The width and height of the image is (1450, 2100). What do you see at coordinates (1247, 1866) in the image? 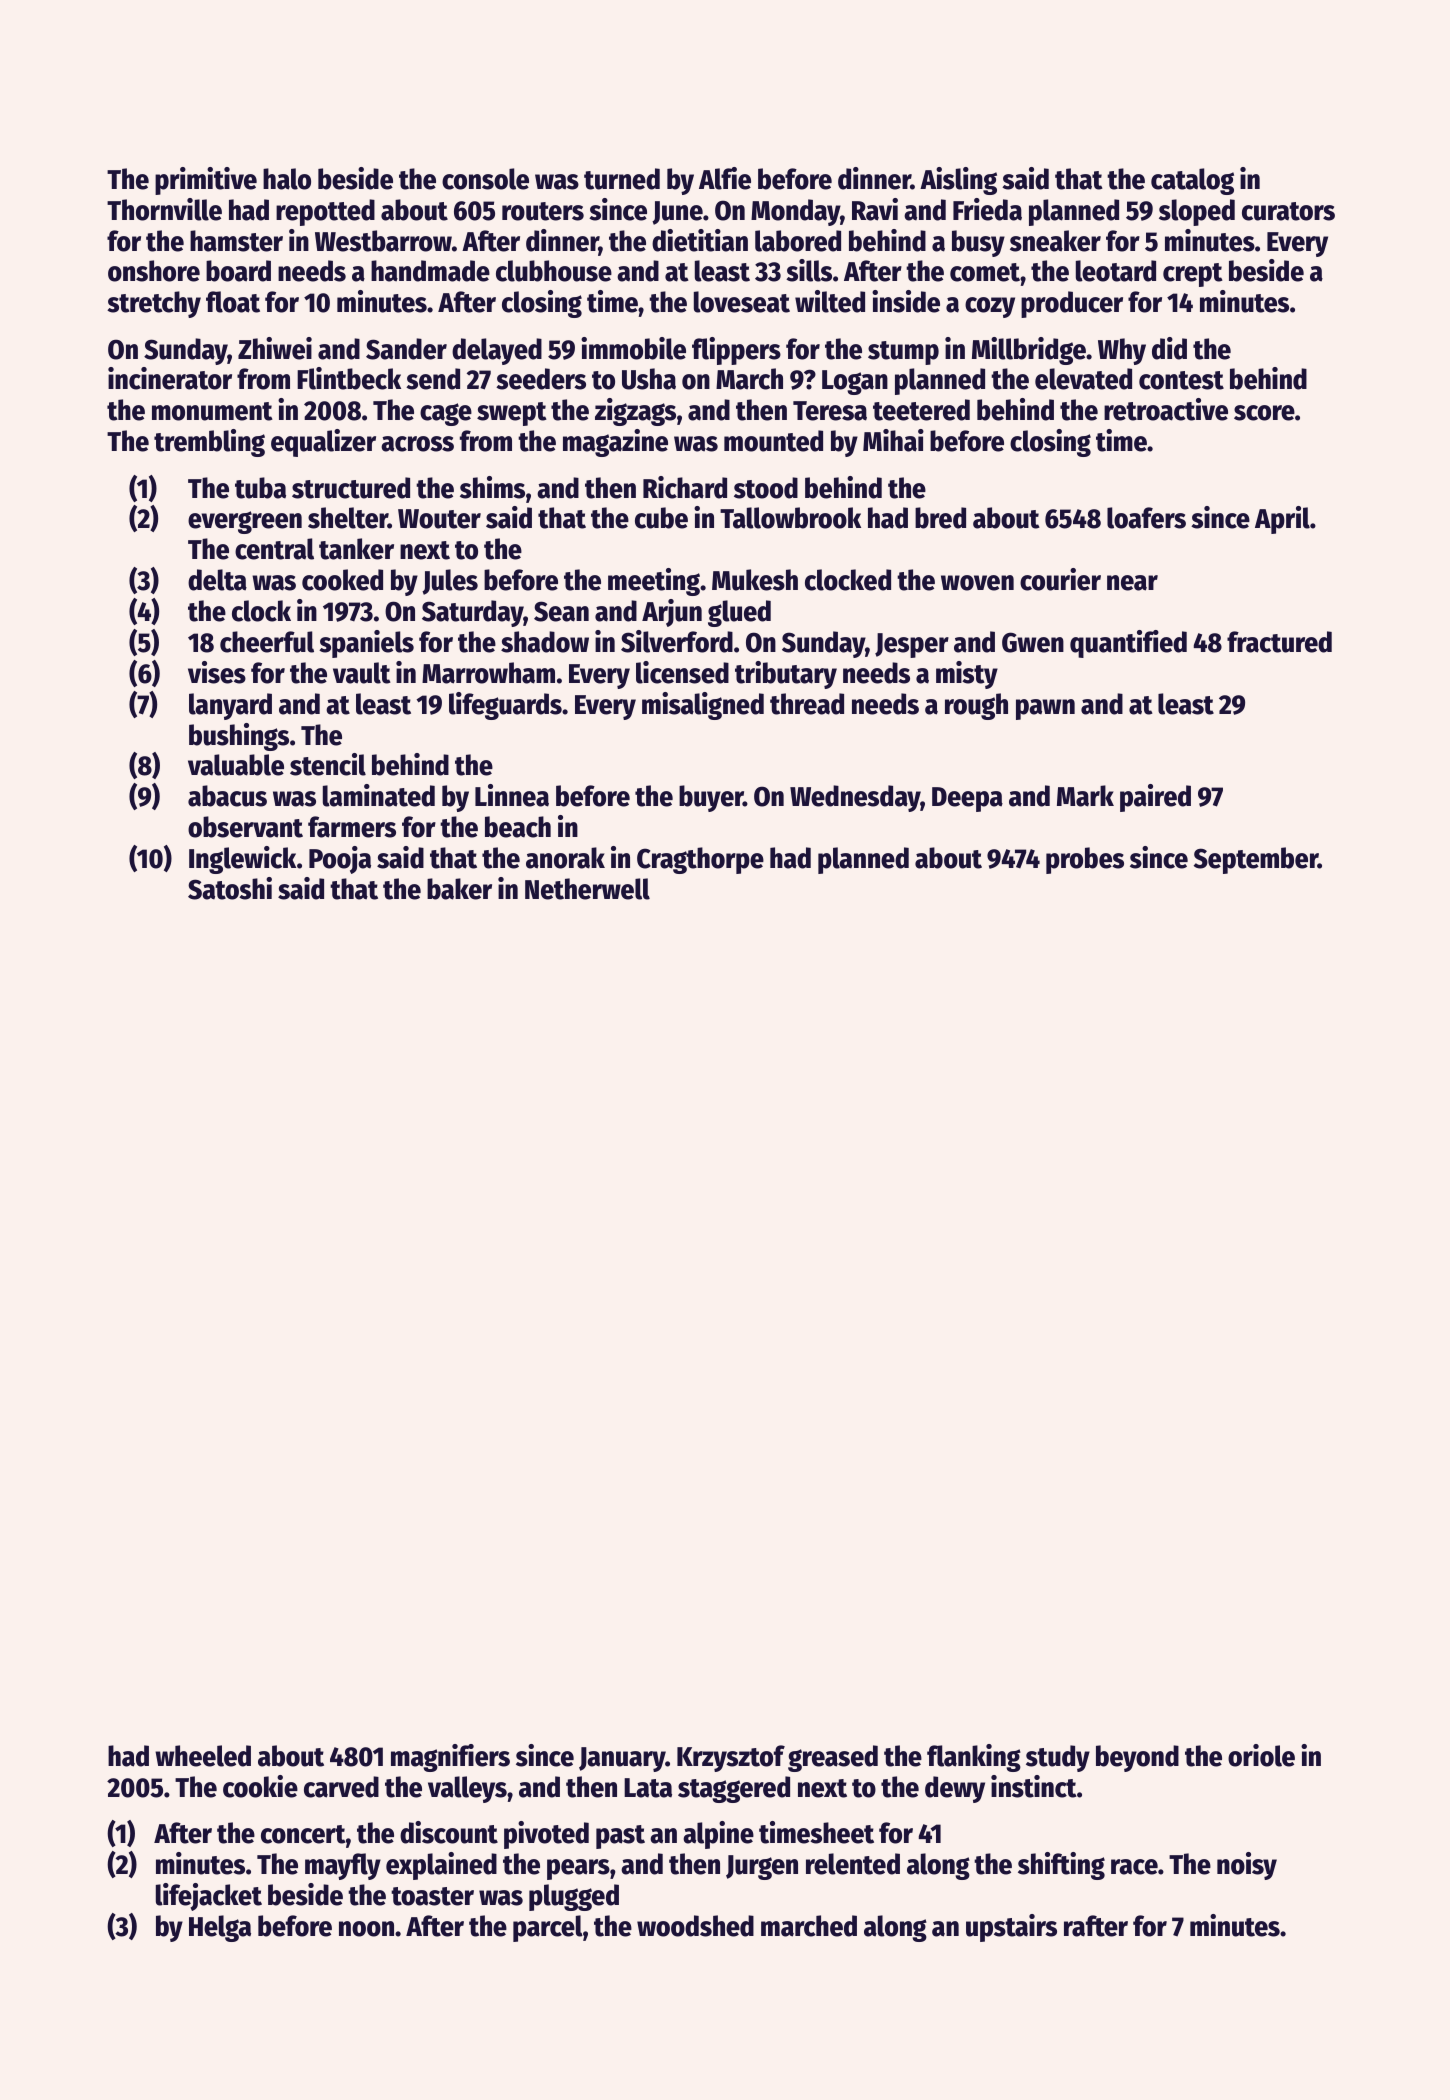
I see `noisy` at bounding box center [1247, 1866].
